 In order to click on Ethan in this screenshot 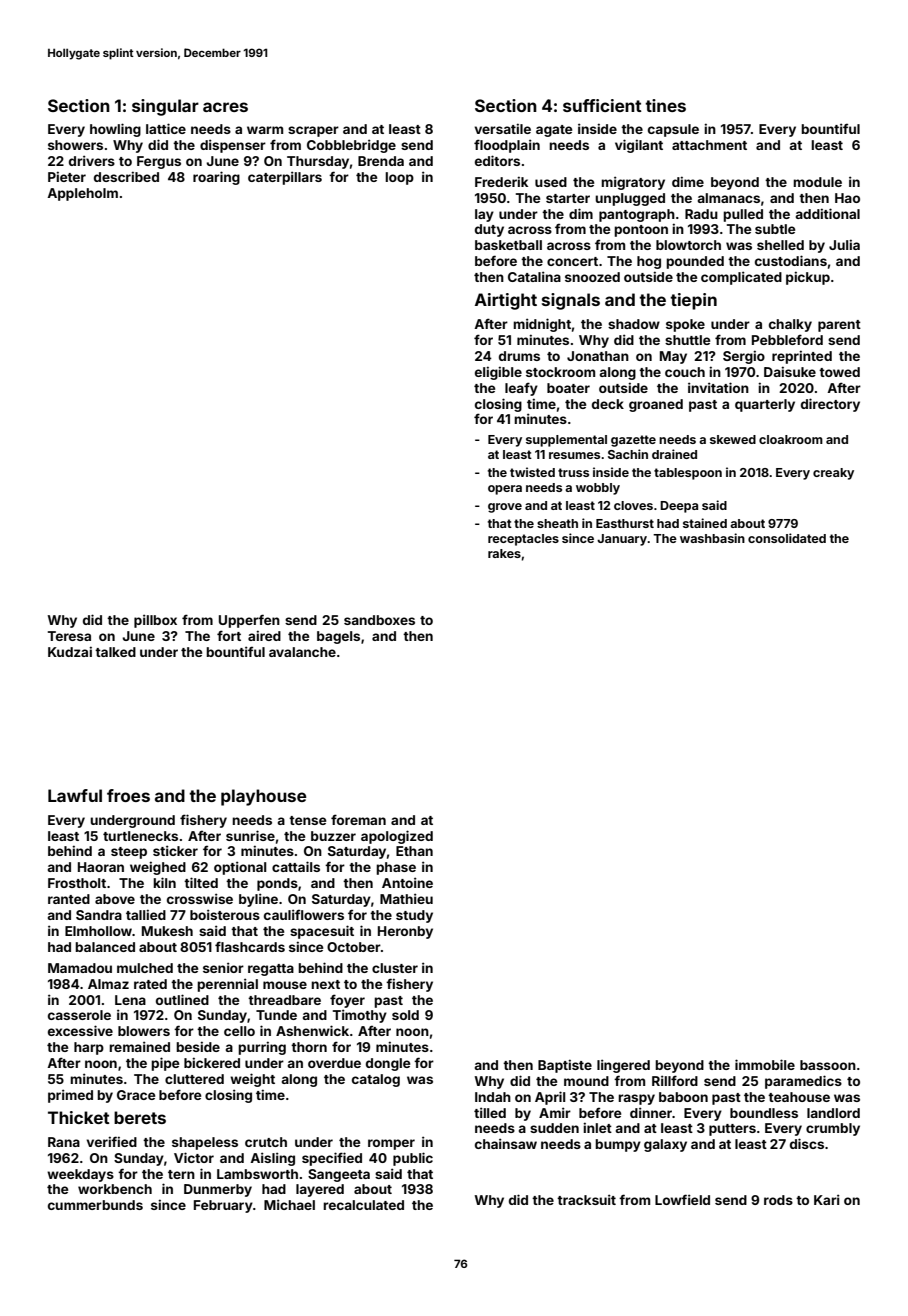, I will do `click(414, 851)`.
